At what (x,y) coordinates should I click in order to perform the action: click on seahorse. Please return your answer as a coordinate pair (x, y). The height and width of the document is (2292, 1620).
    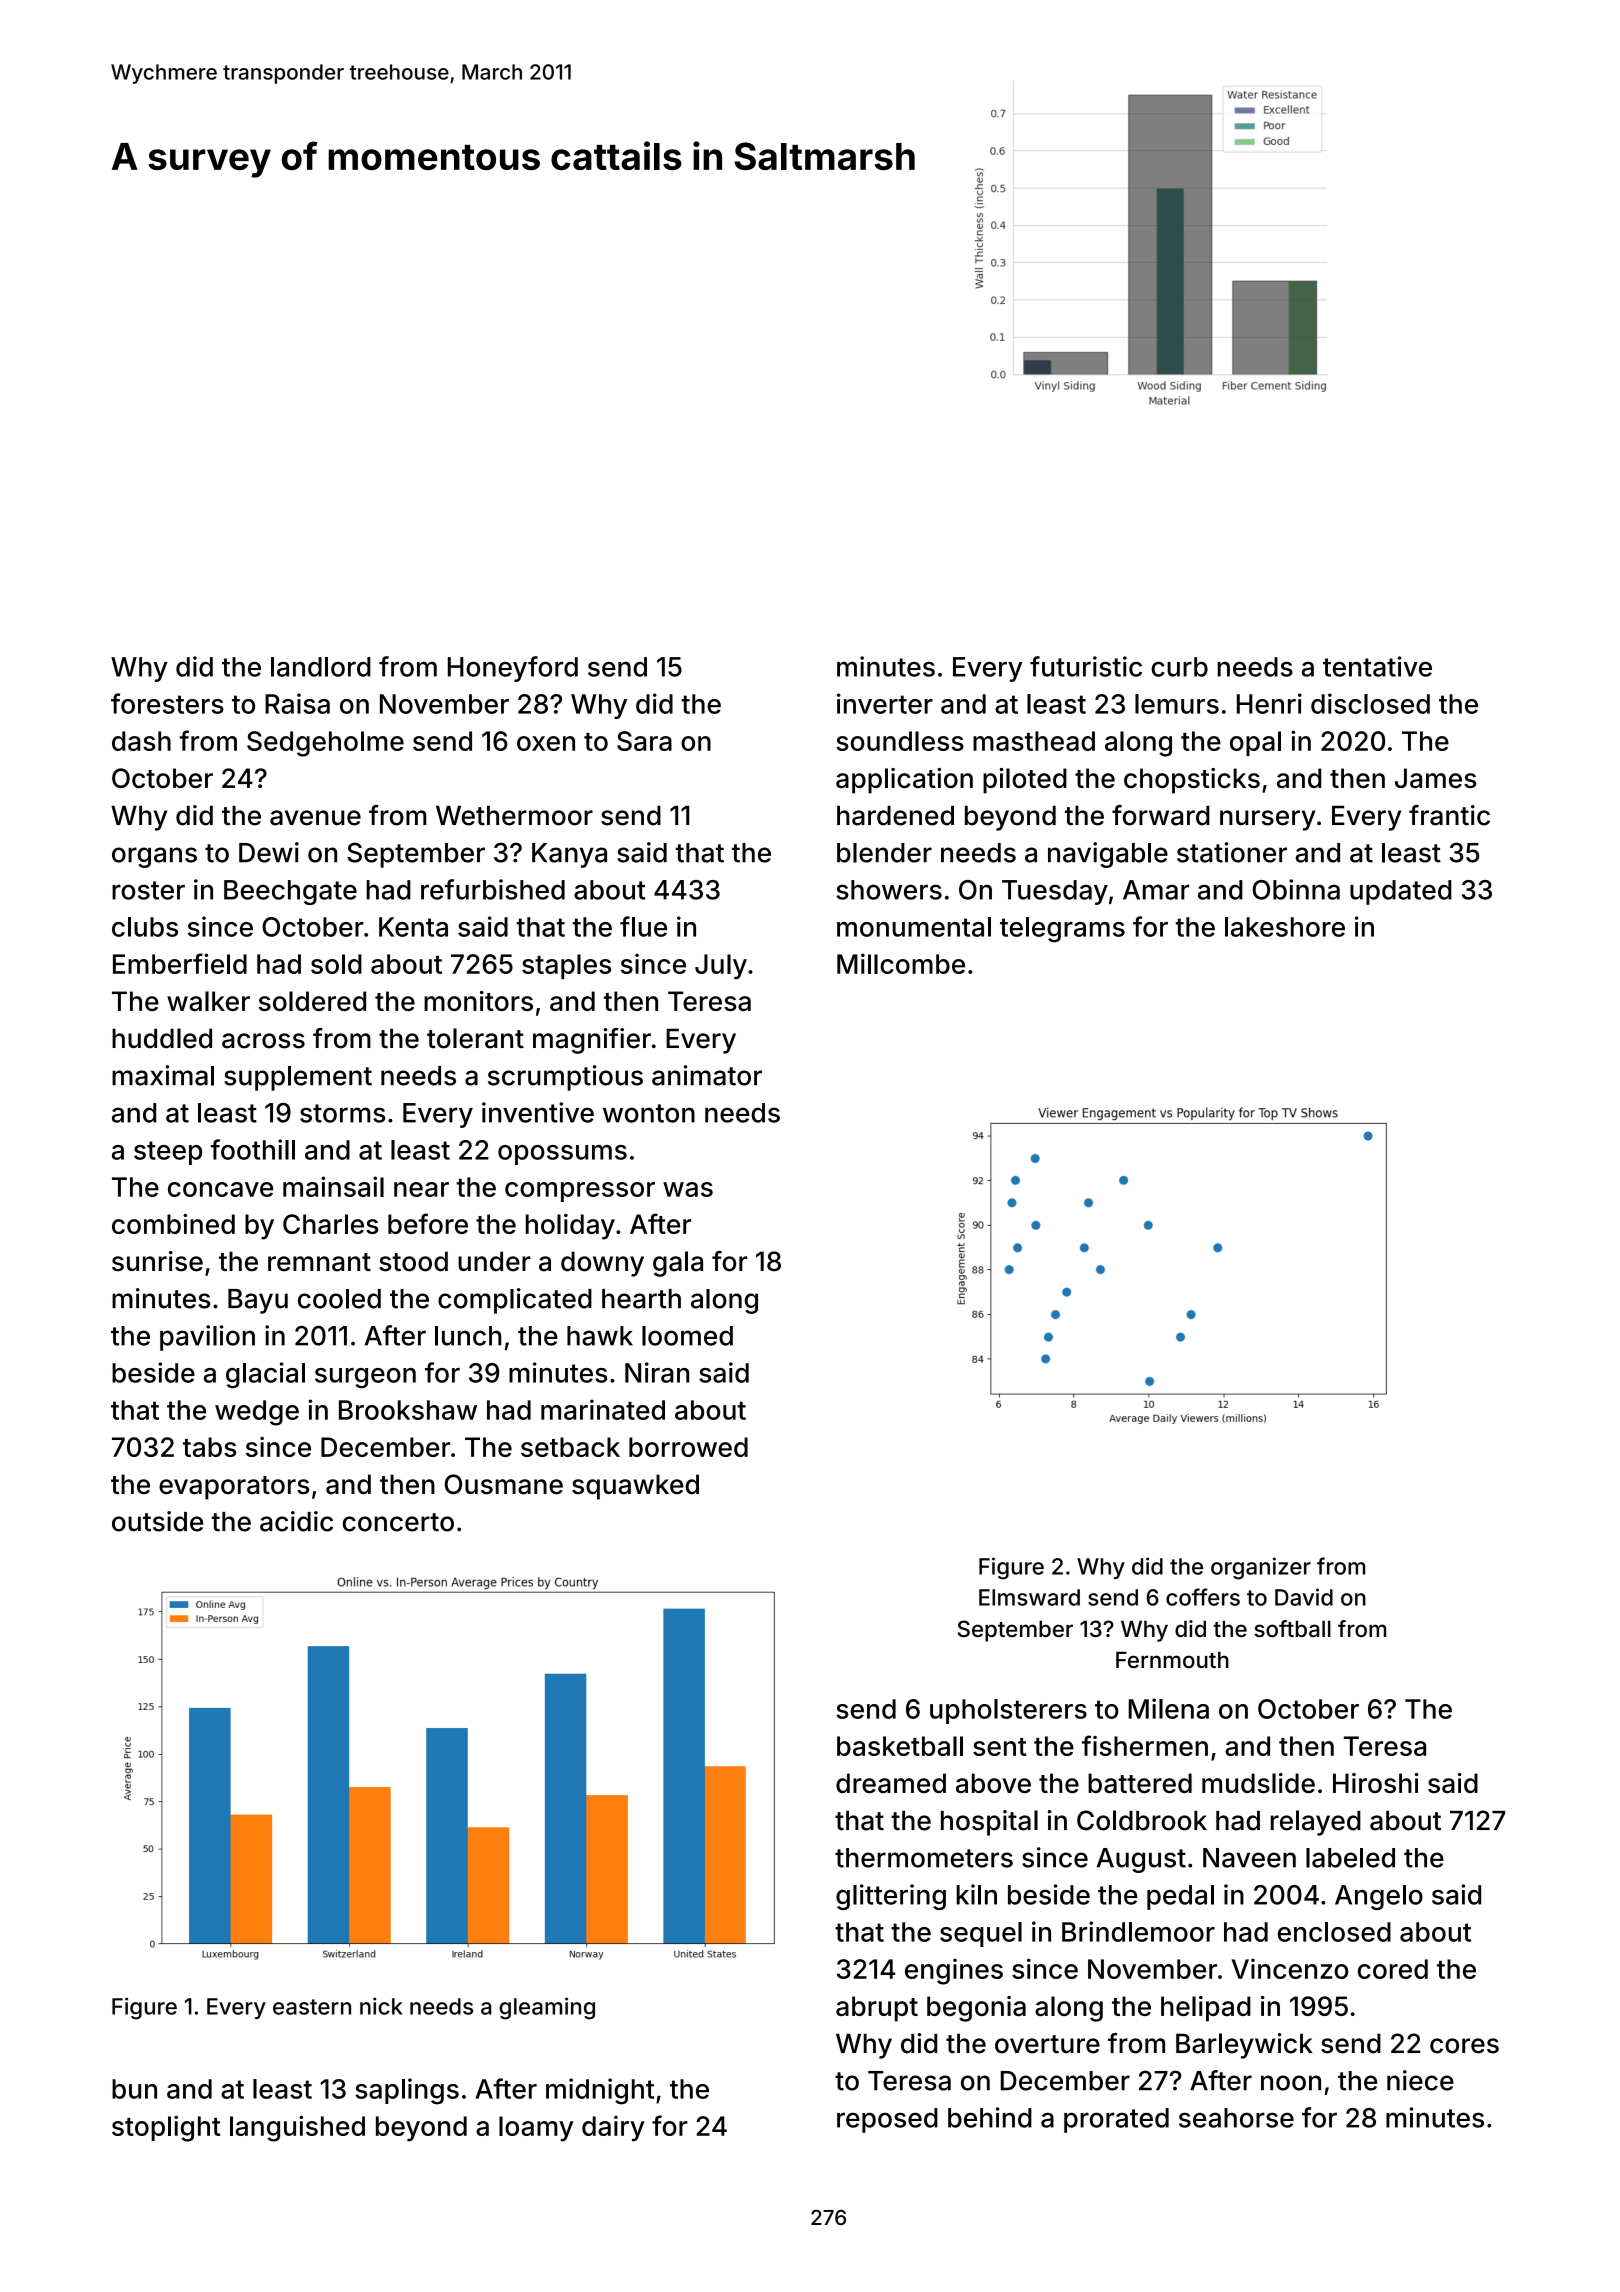
    Looking at the image, I should click on (1236, 2118).
